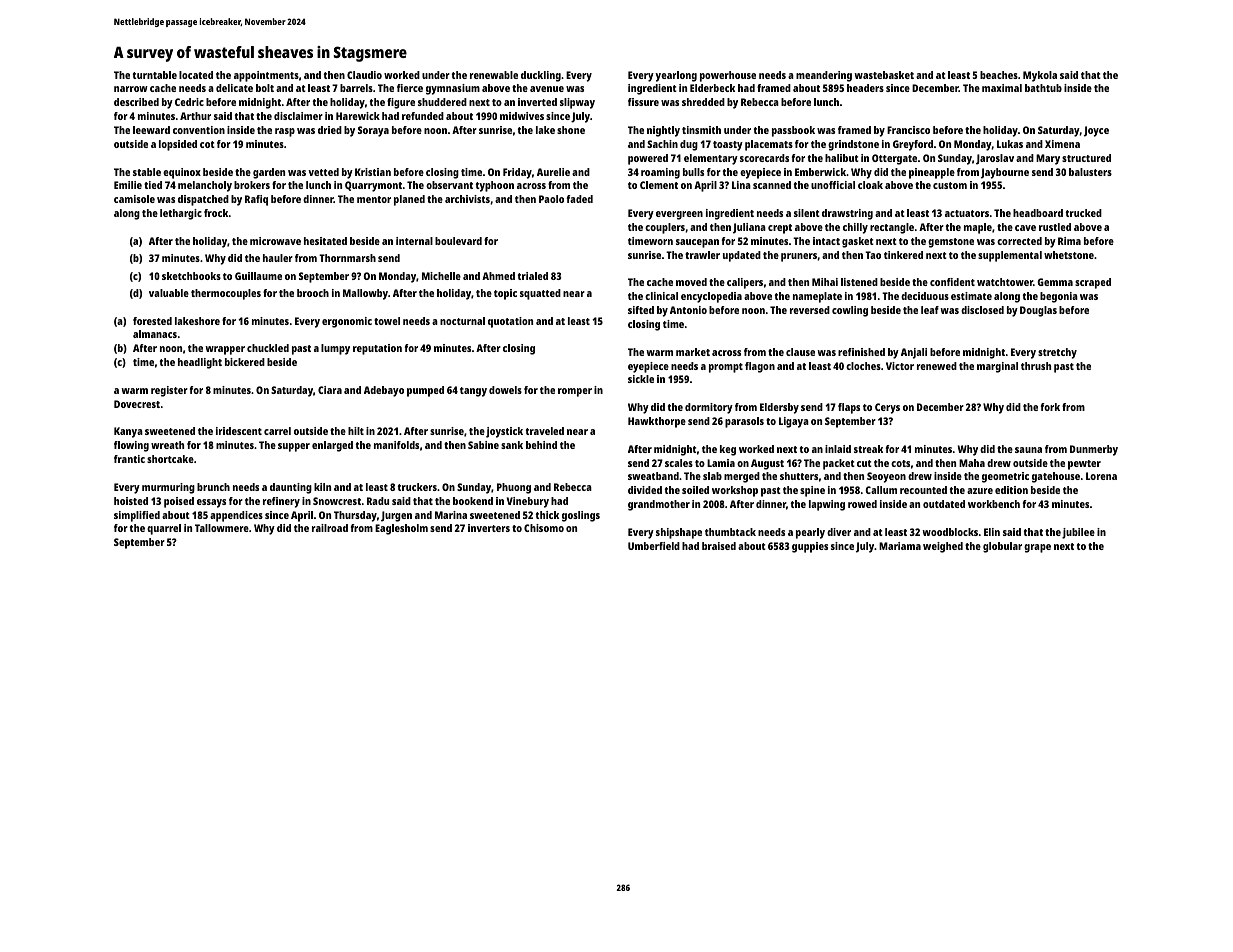 The width and height of the page is (1233, 952). I want to click on Claudio, so click(364, 75).
